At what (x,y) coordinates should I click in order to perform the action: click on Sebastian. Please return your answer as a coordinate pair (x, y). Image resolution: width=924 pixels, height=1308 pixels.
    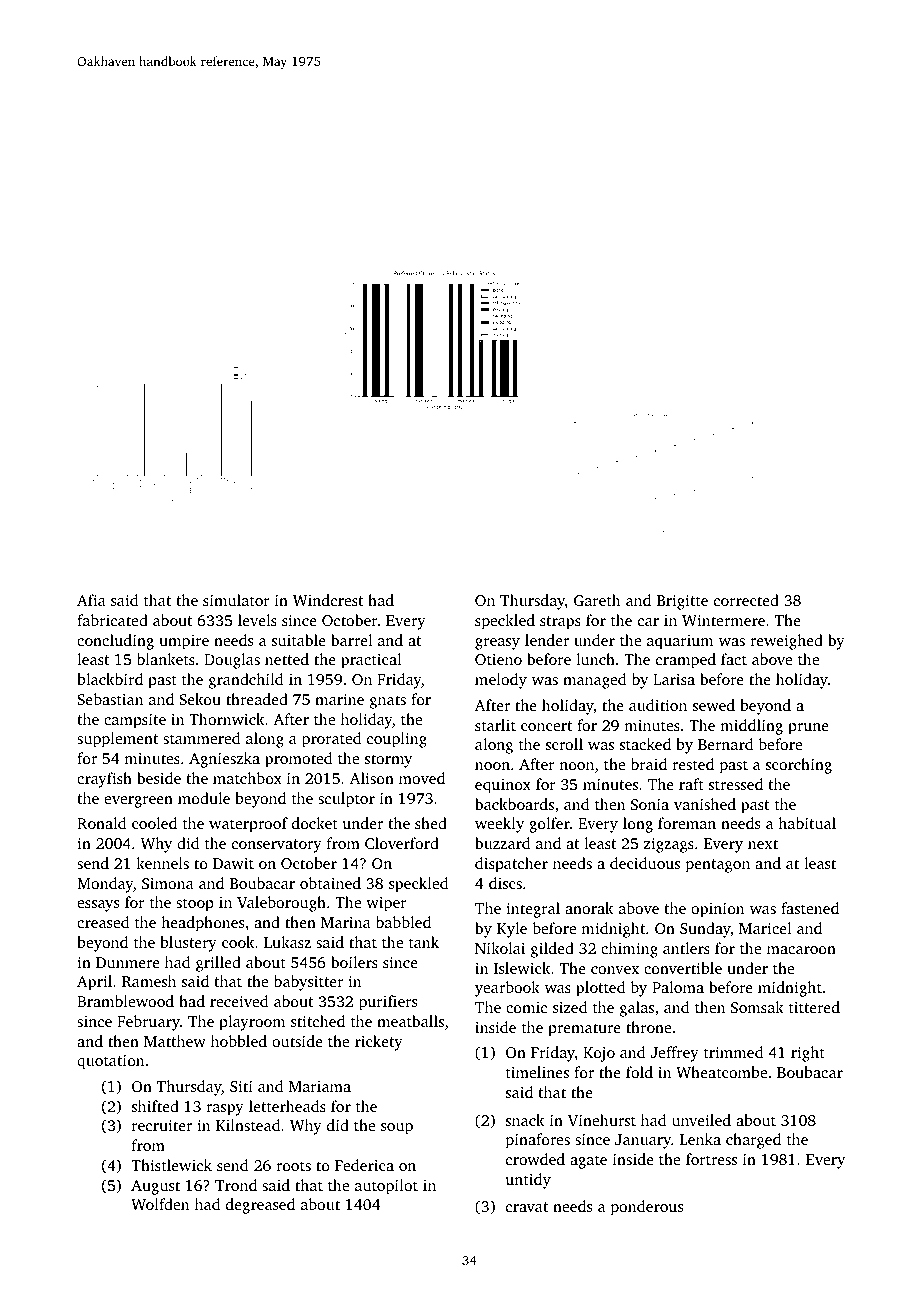
    Looking at the image, I should click on (110, 699).
